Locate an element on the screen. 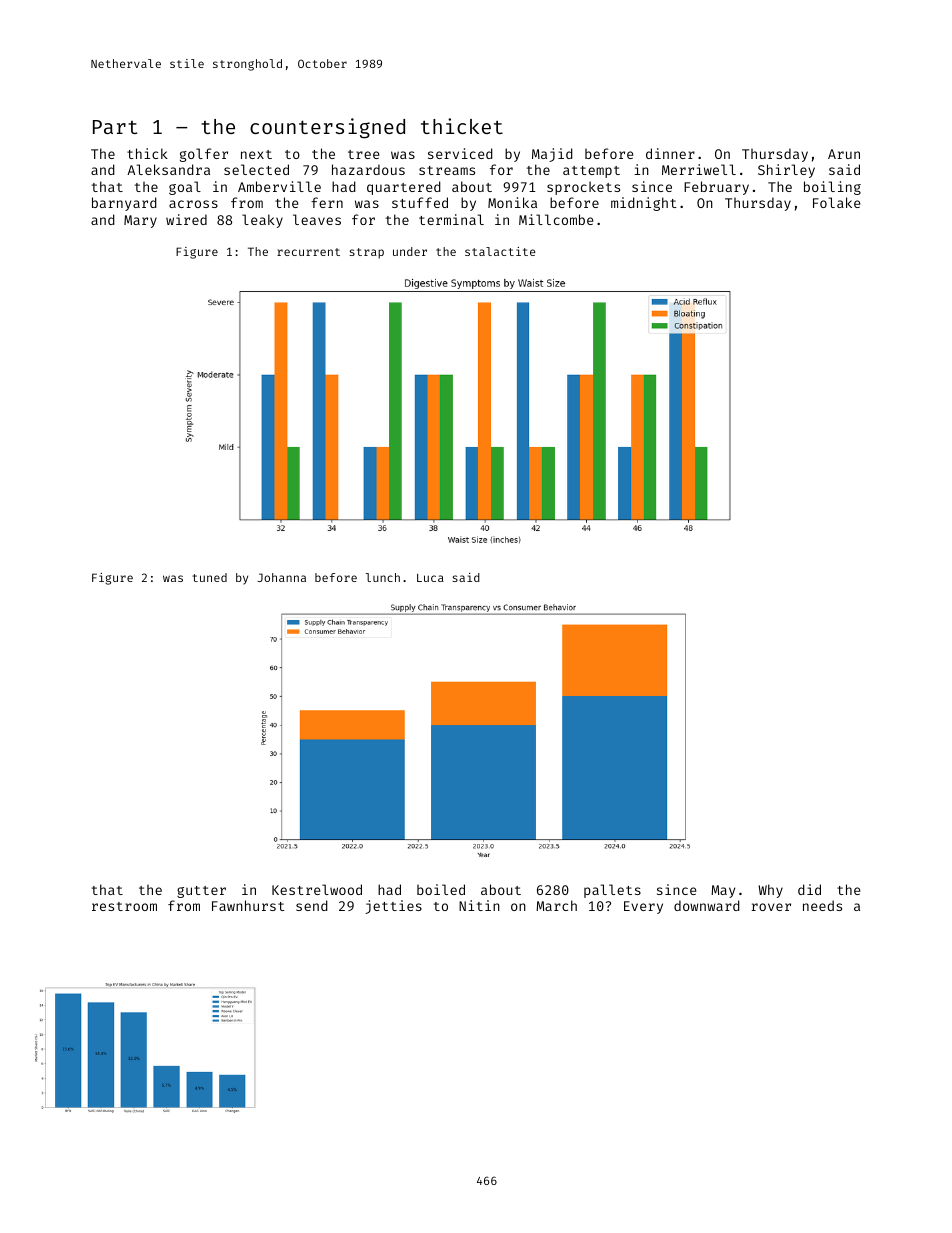 This screenshot has width=952, height=1233. tuned is located at coordinates (210, 577).
